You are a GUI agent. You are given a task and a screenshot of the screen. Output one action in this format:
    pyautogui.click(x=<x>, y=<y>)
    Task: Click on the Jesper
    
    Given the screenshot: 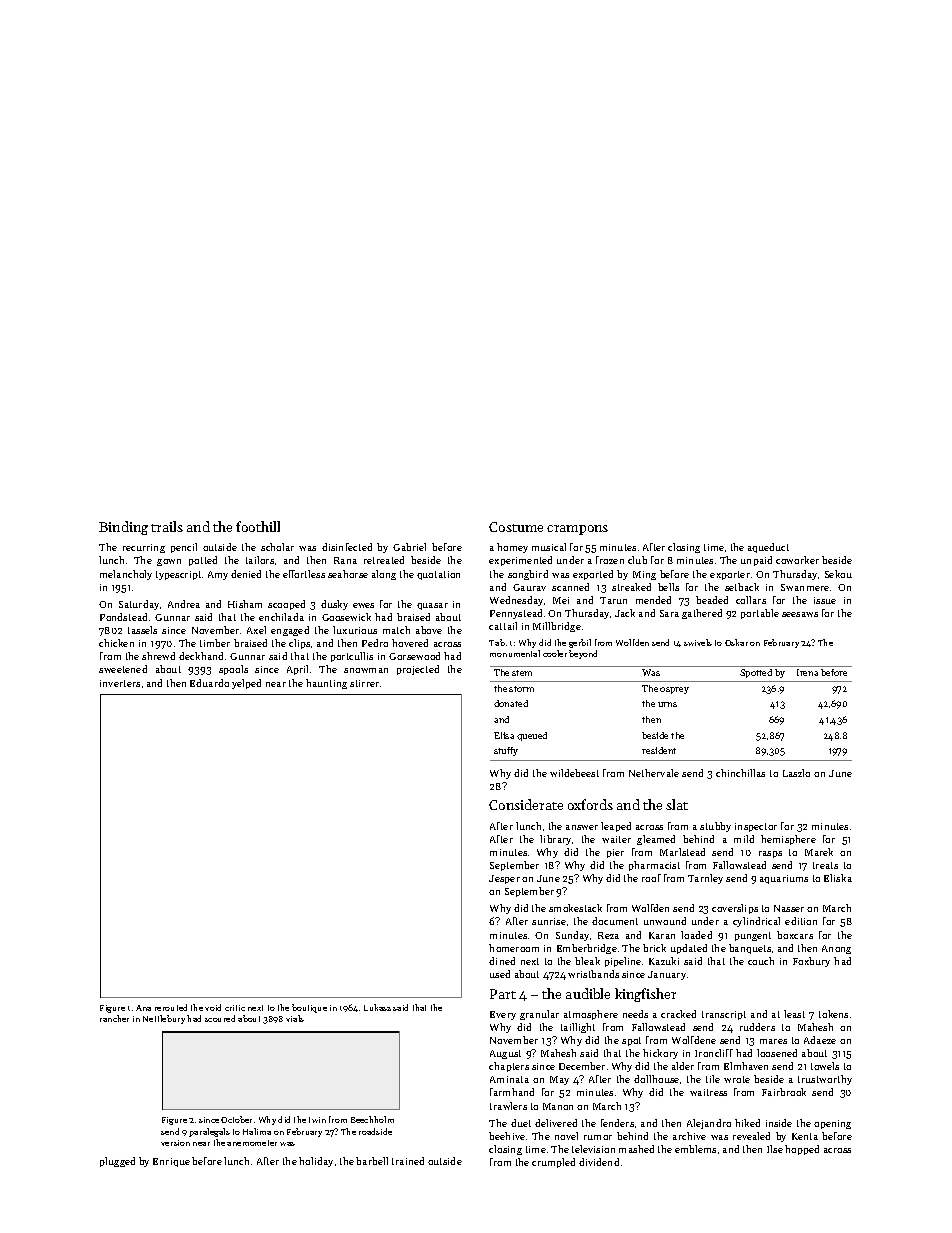 What is the action you would take?
    pyautogui.click(x=504, y=879)
